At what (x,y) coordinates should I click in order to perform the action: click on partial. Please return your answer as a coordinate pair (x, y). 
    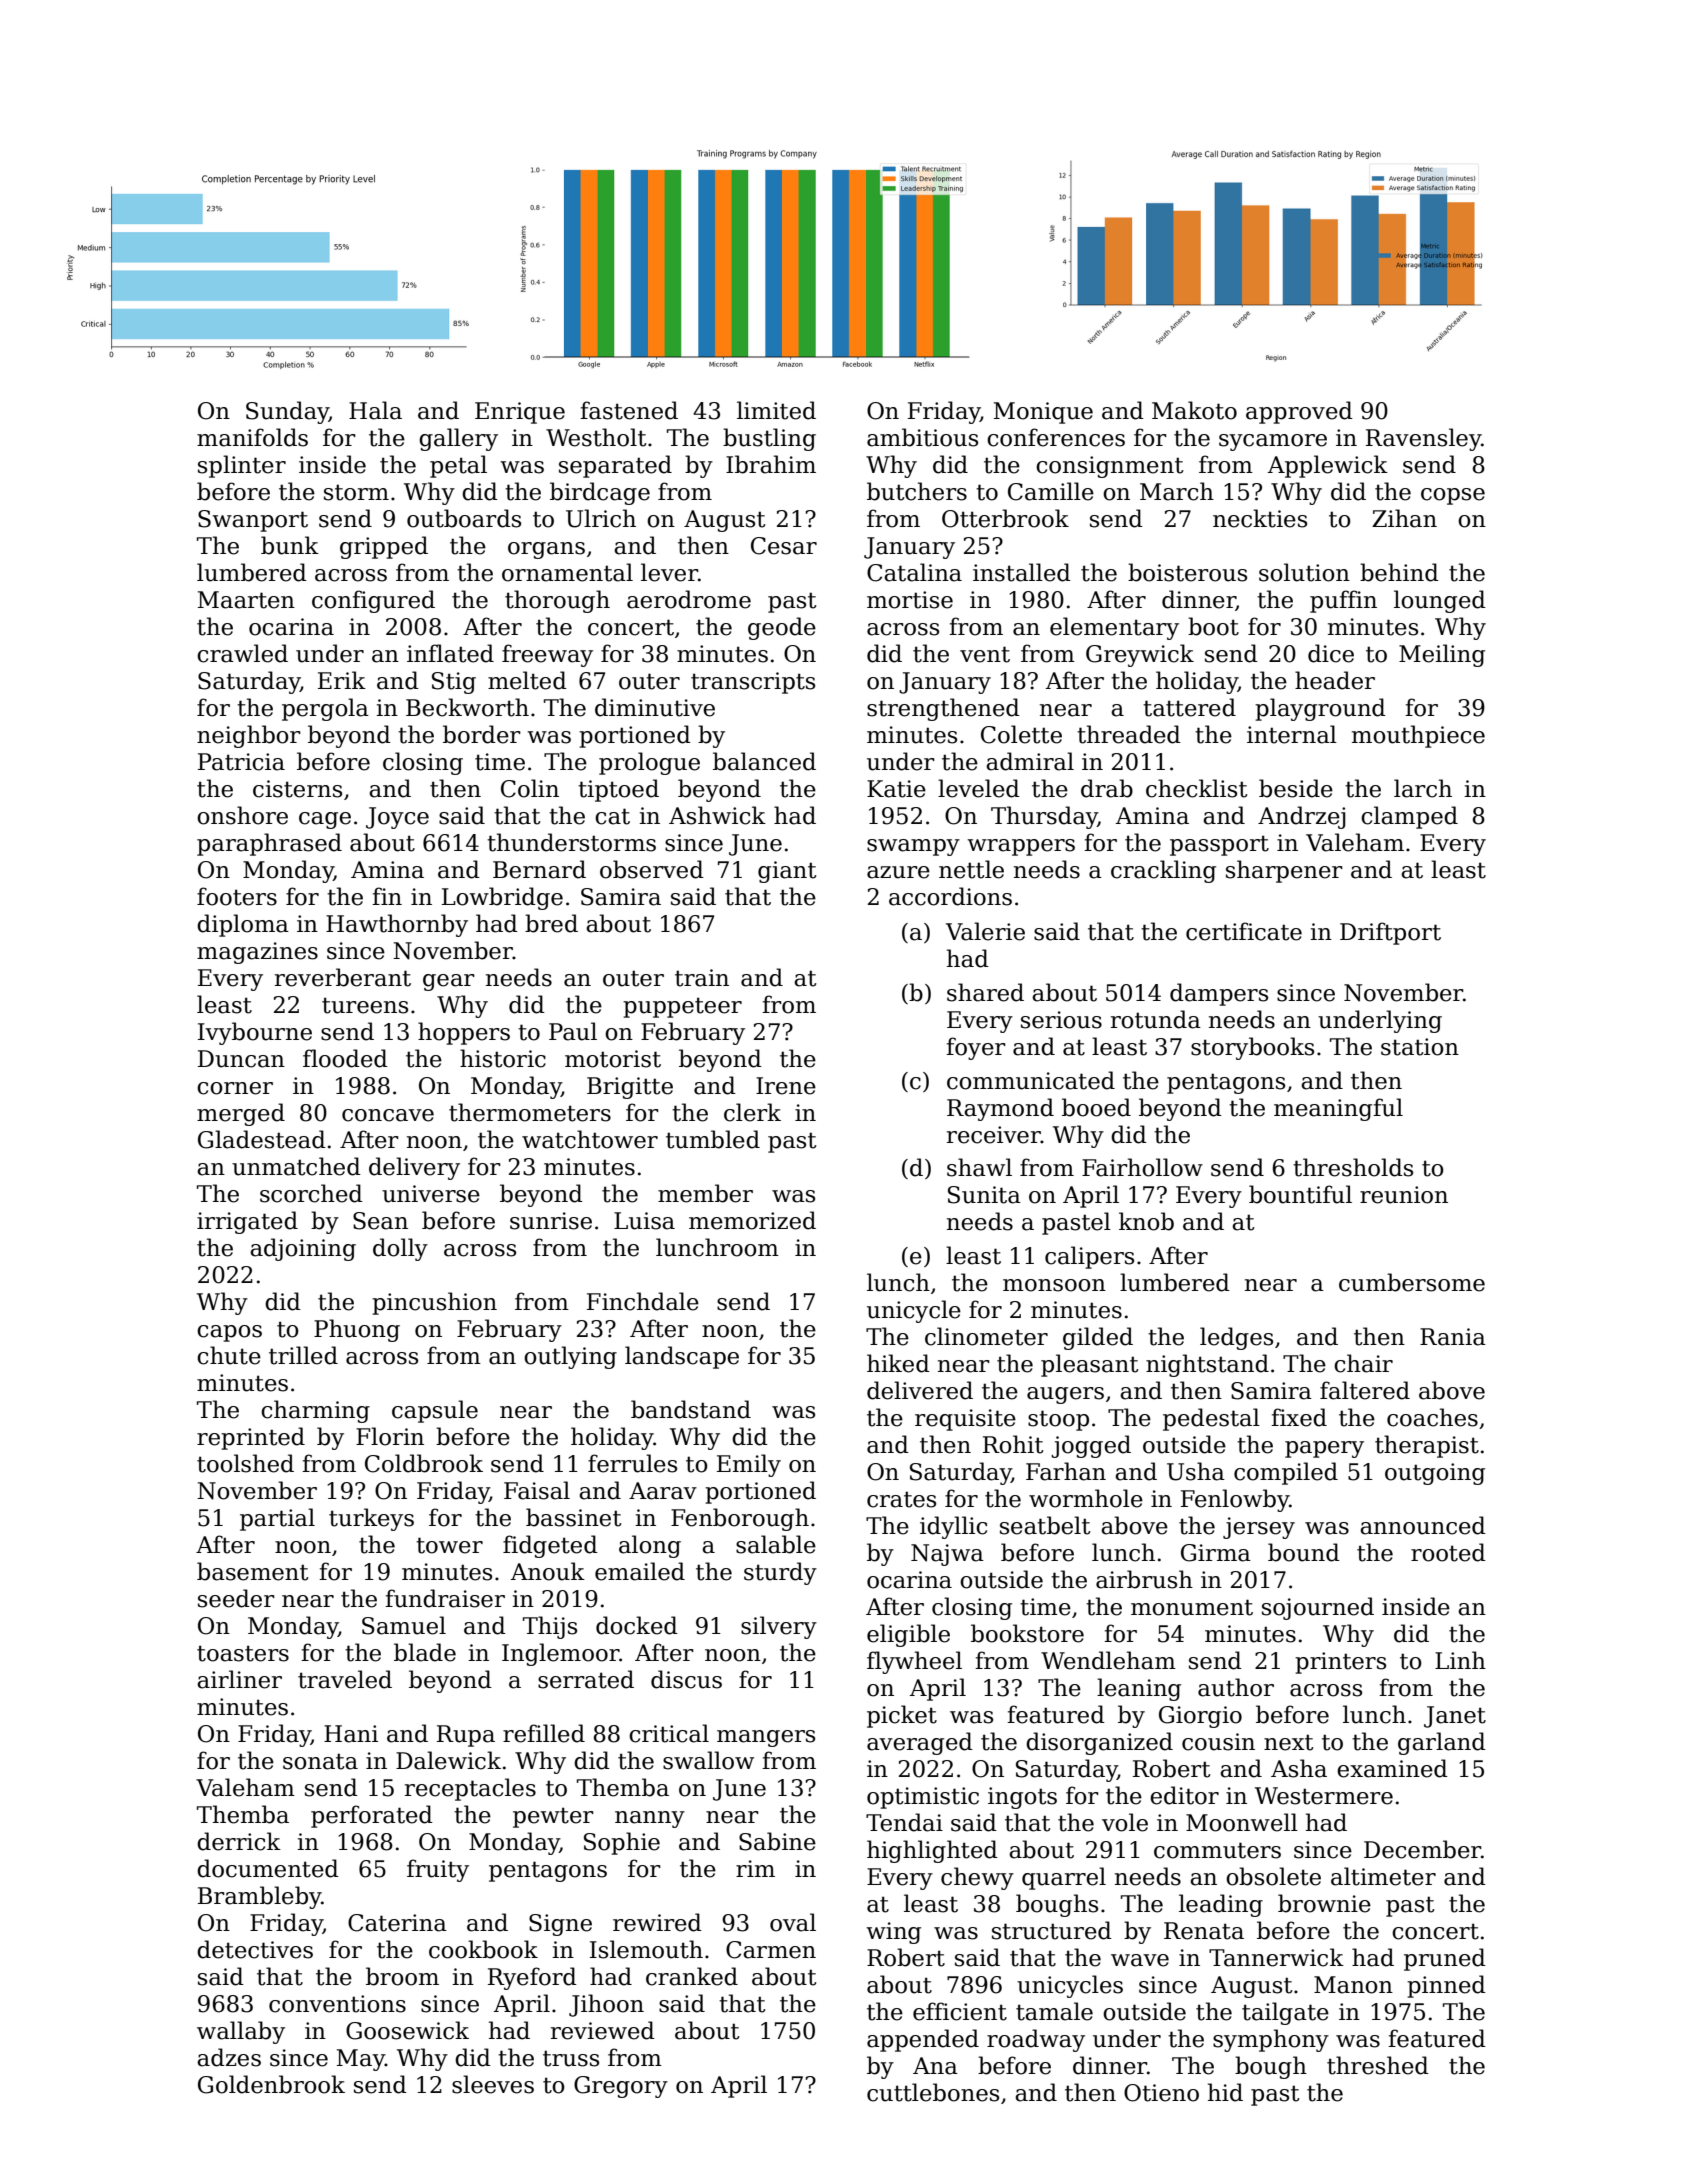
    Looking at the image, I should click on (277, 1519).
